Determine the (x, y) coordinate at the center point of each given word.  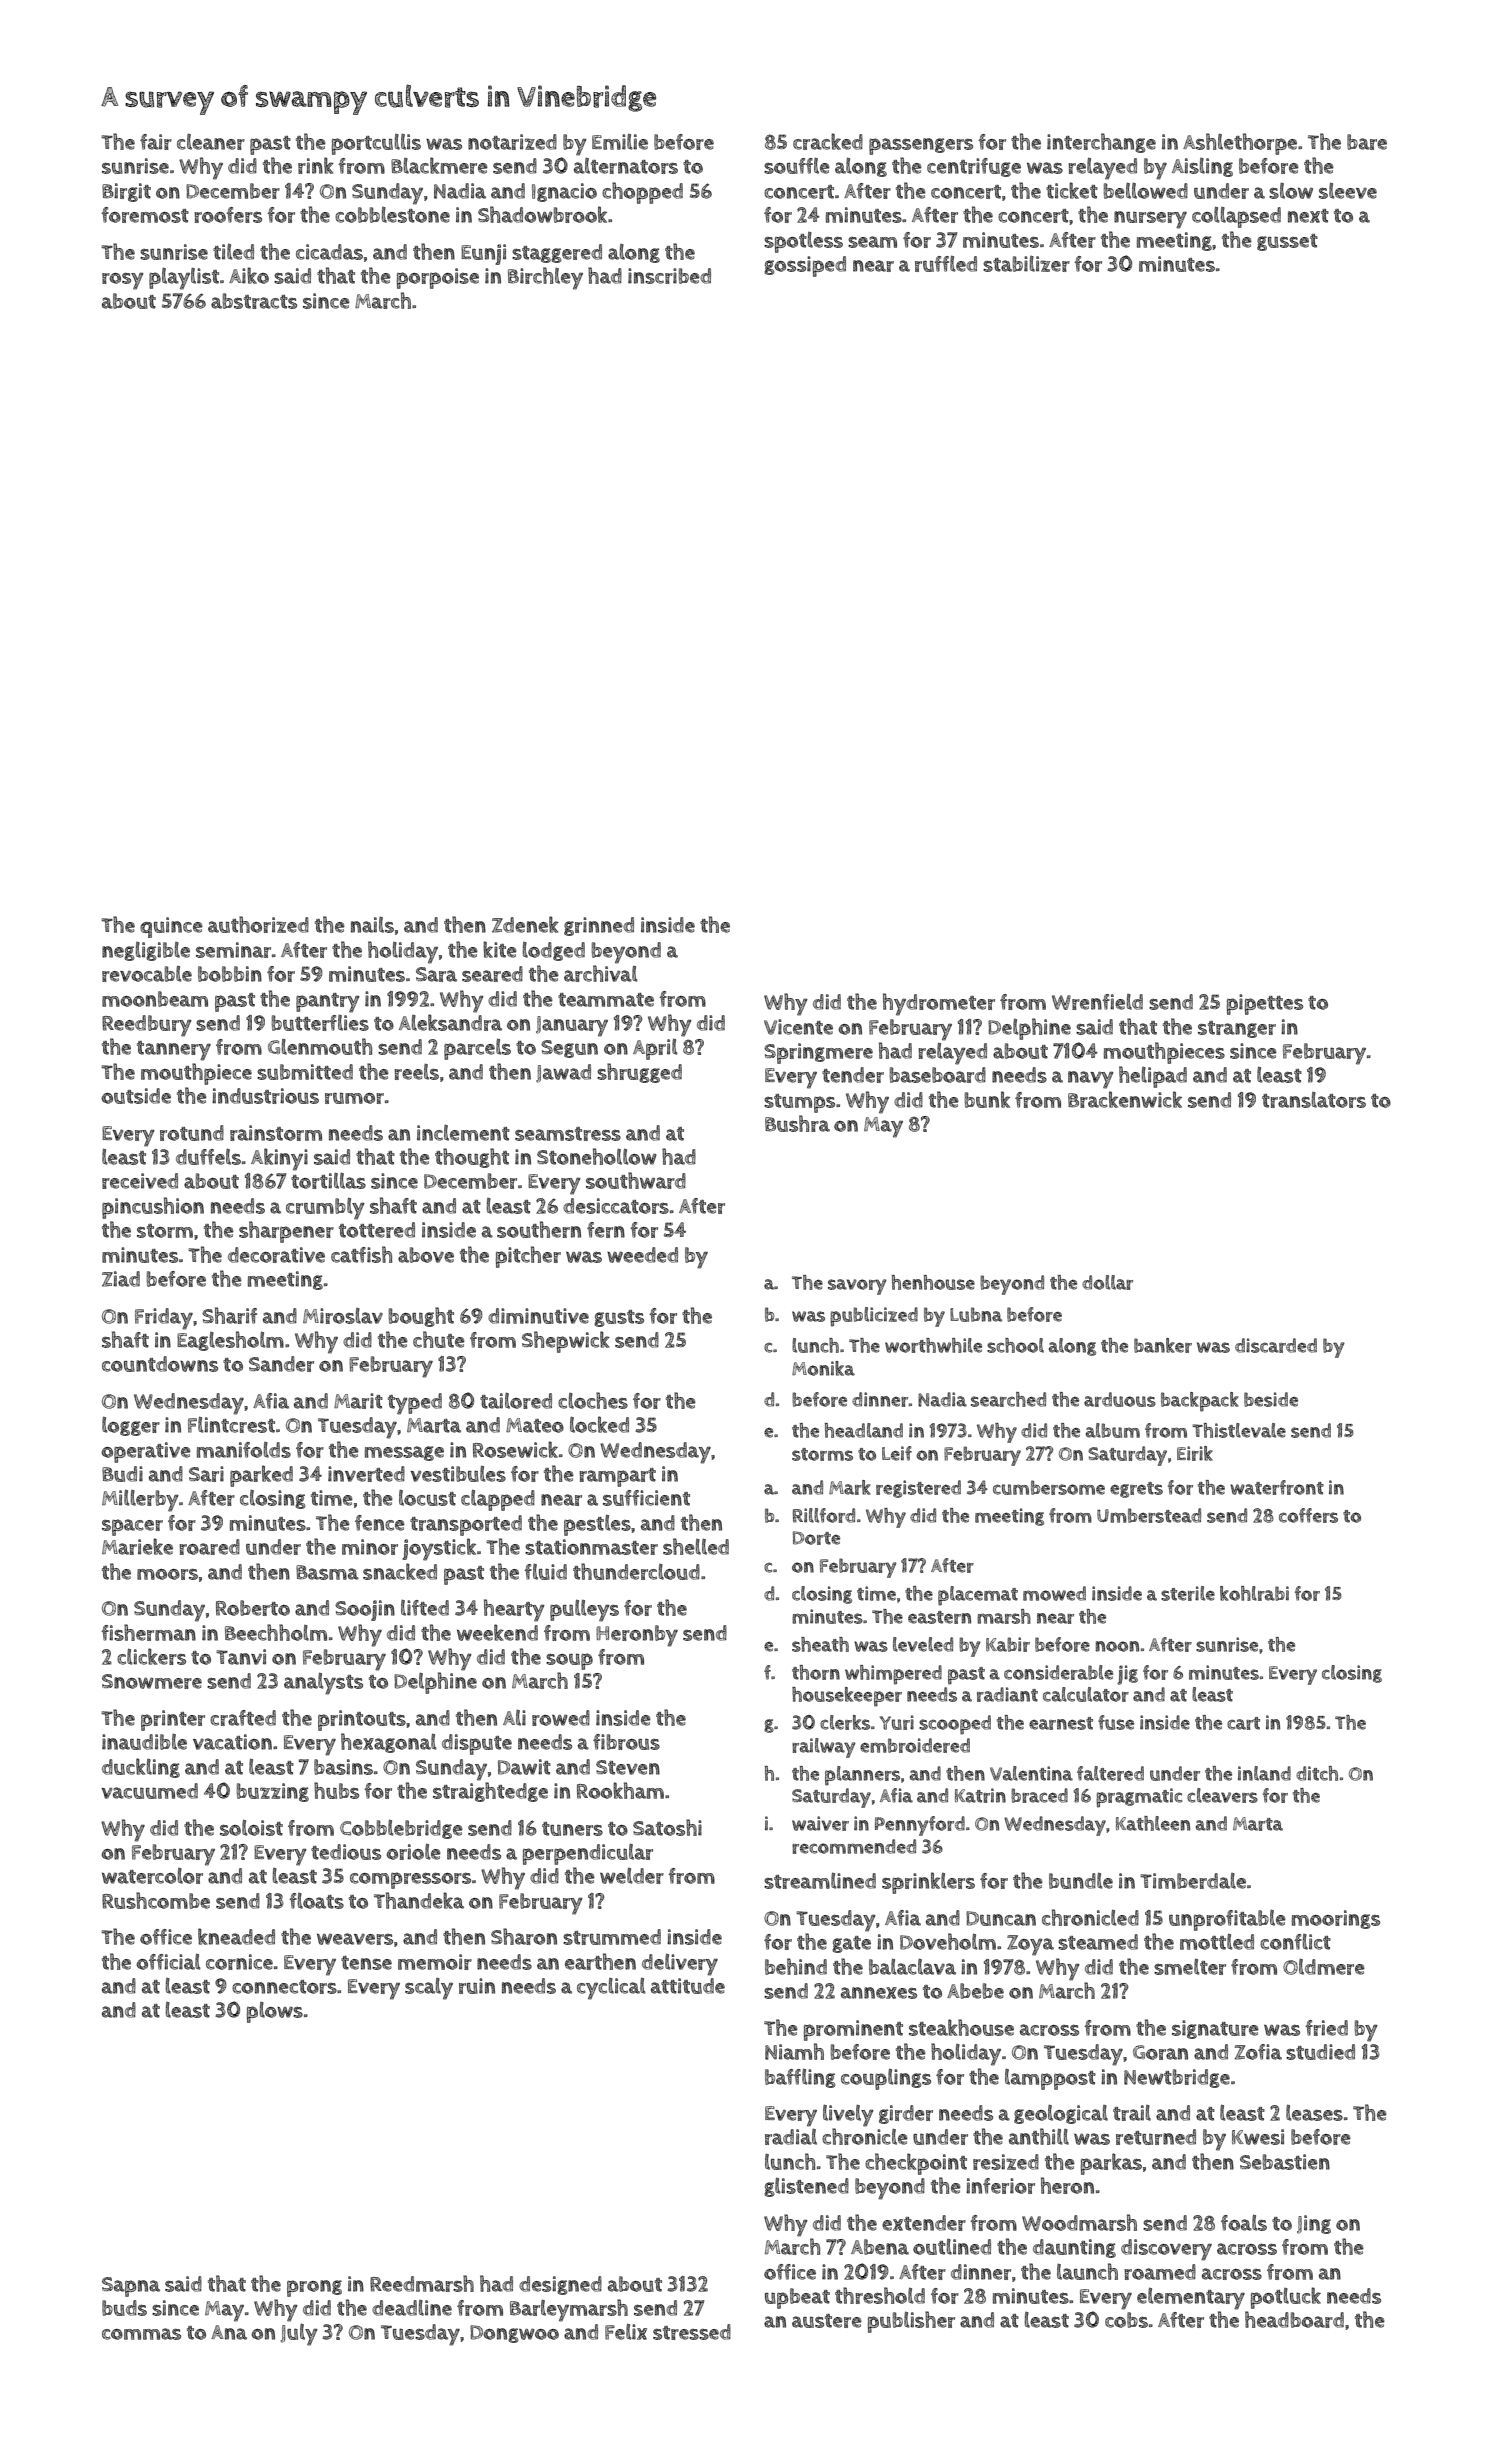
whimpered (893, 1675)
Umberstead (1149, 1515)
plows (275, 2012)
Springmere (818, 1053)
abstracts (254, 301)
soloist (251, 1828)
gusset (1287, 242)
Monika (823, 1368)
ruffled (946, 264)
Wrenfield (1097, 1002)
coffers (1308, 1515)
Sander (281, 1364)
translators (1314, 1100)
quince (171, 927)
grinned (599, 926)
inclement (463, 1132)
